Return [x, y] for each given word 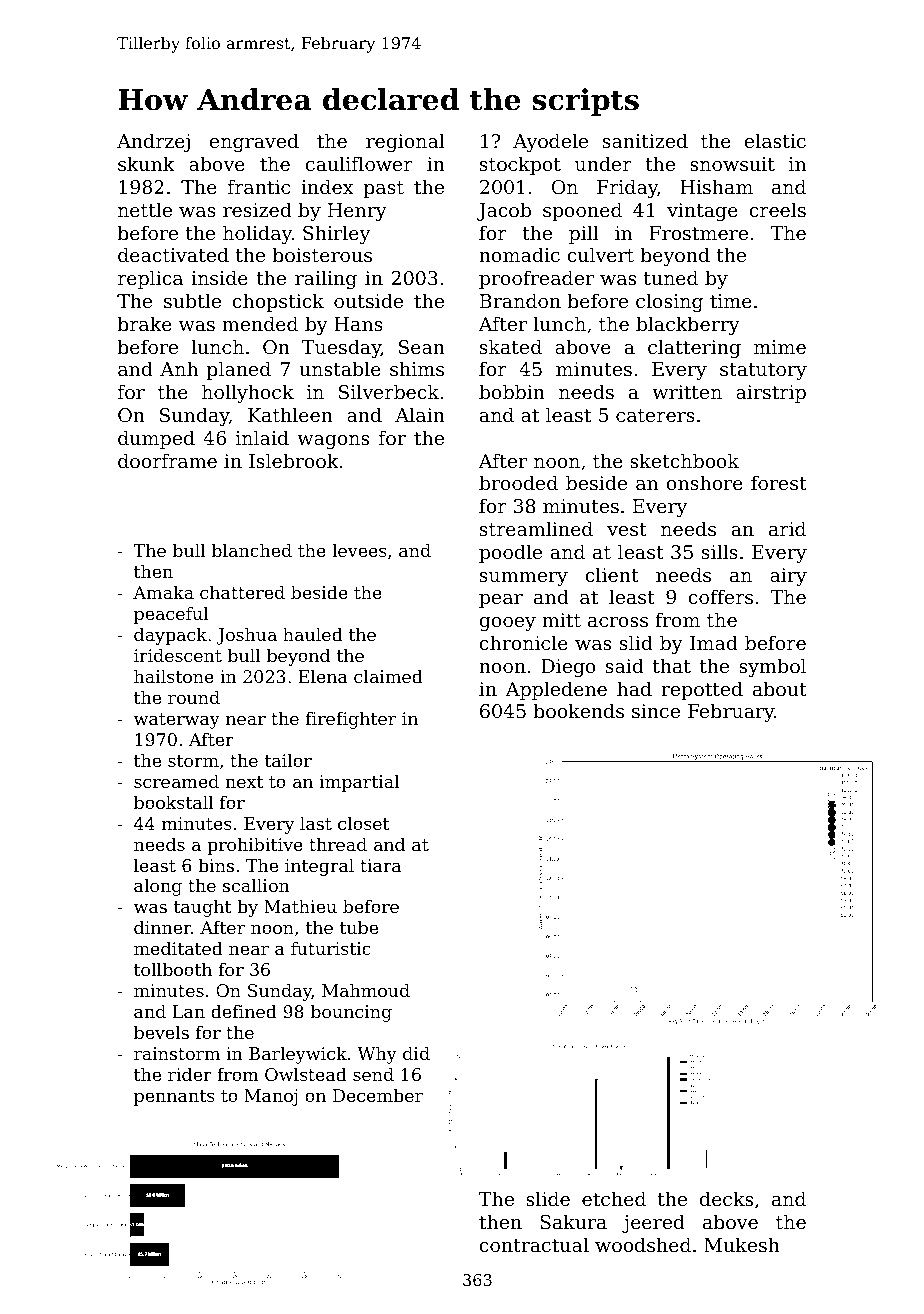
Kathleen [290, 414]
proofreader [536, 279]
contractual [534, 1244]
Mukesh [742, 1244]
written [687, 392]
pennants [174, 1098]
